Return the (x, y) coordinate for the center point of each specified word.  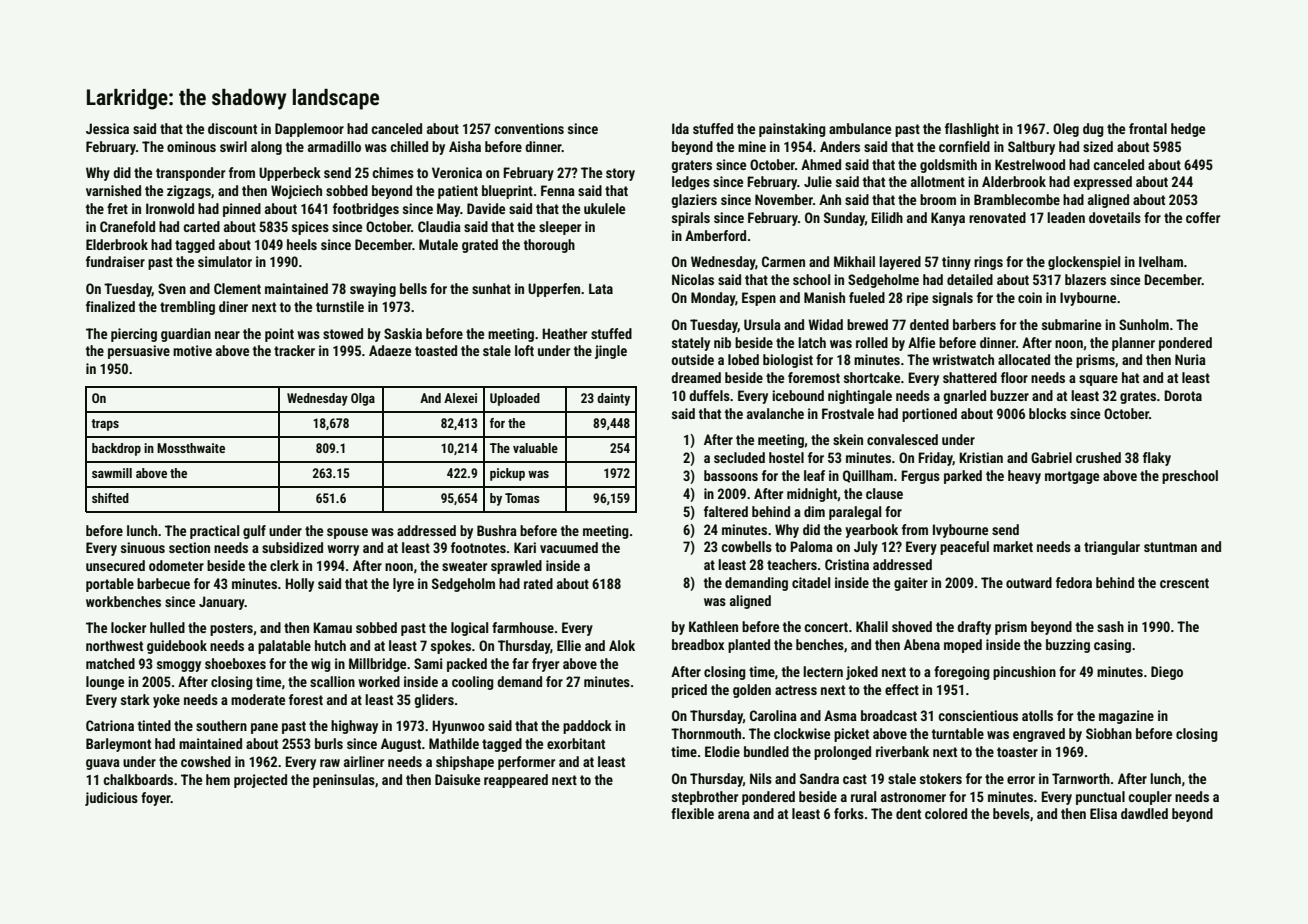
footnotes (478, 547)
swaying (373, 290)
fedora (1074, 582)
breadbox (698, 644)
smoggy (179, 666)
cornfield (964, 146)
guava (103, 764)
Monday (713, 299)
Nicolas (693, 279)
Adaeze (390, 350)
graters (691, 166)
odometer (176, 565)
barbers (974, 324)
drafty (974, 628)
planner (1133, 344)
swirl (233, 146)
